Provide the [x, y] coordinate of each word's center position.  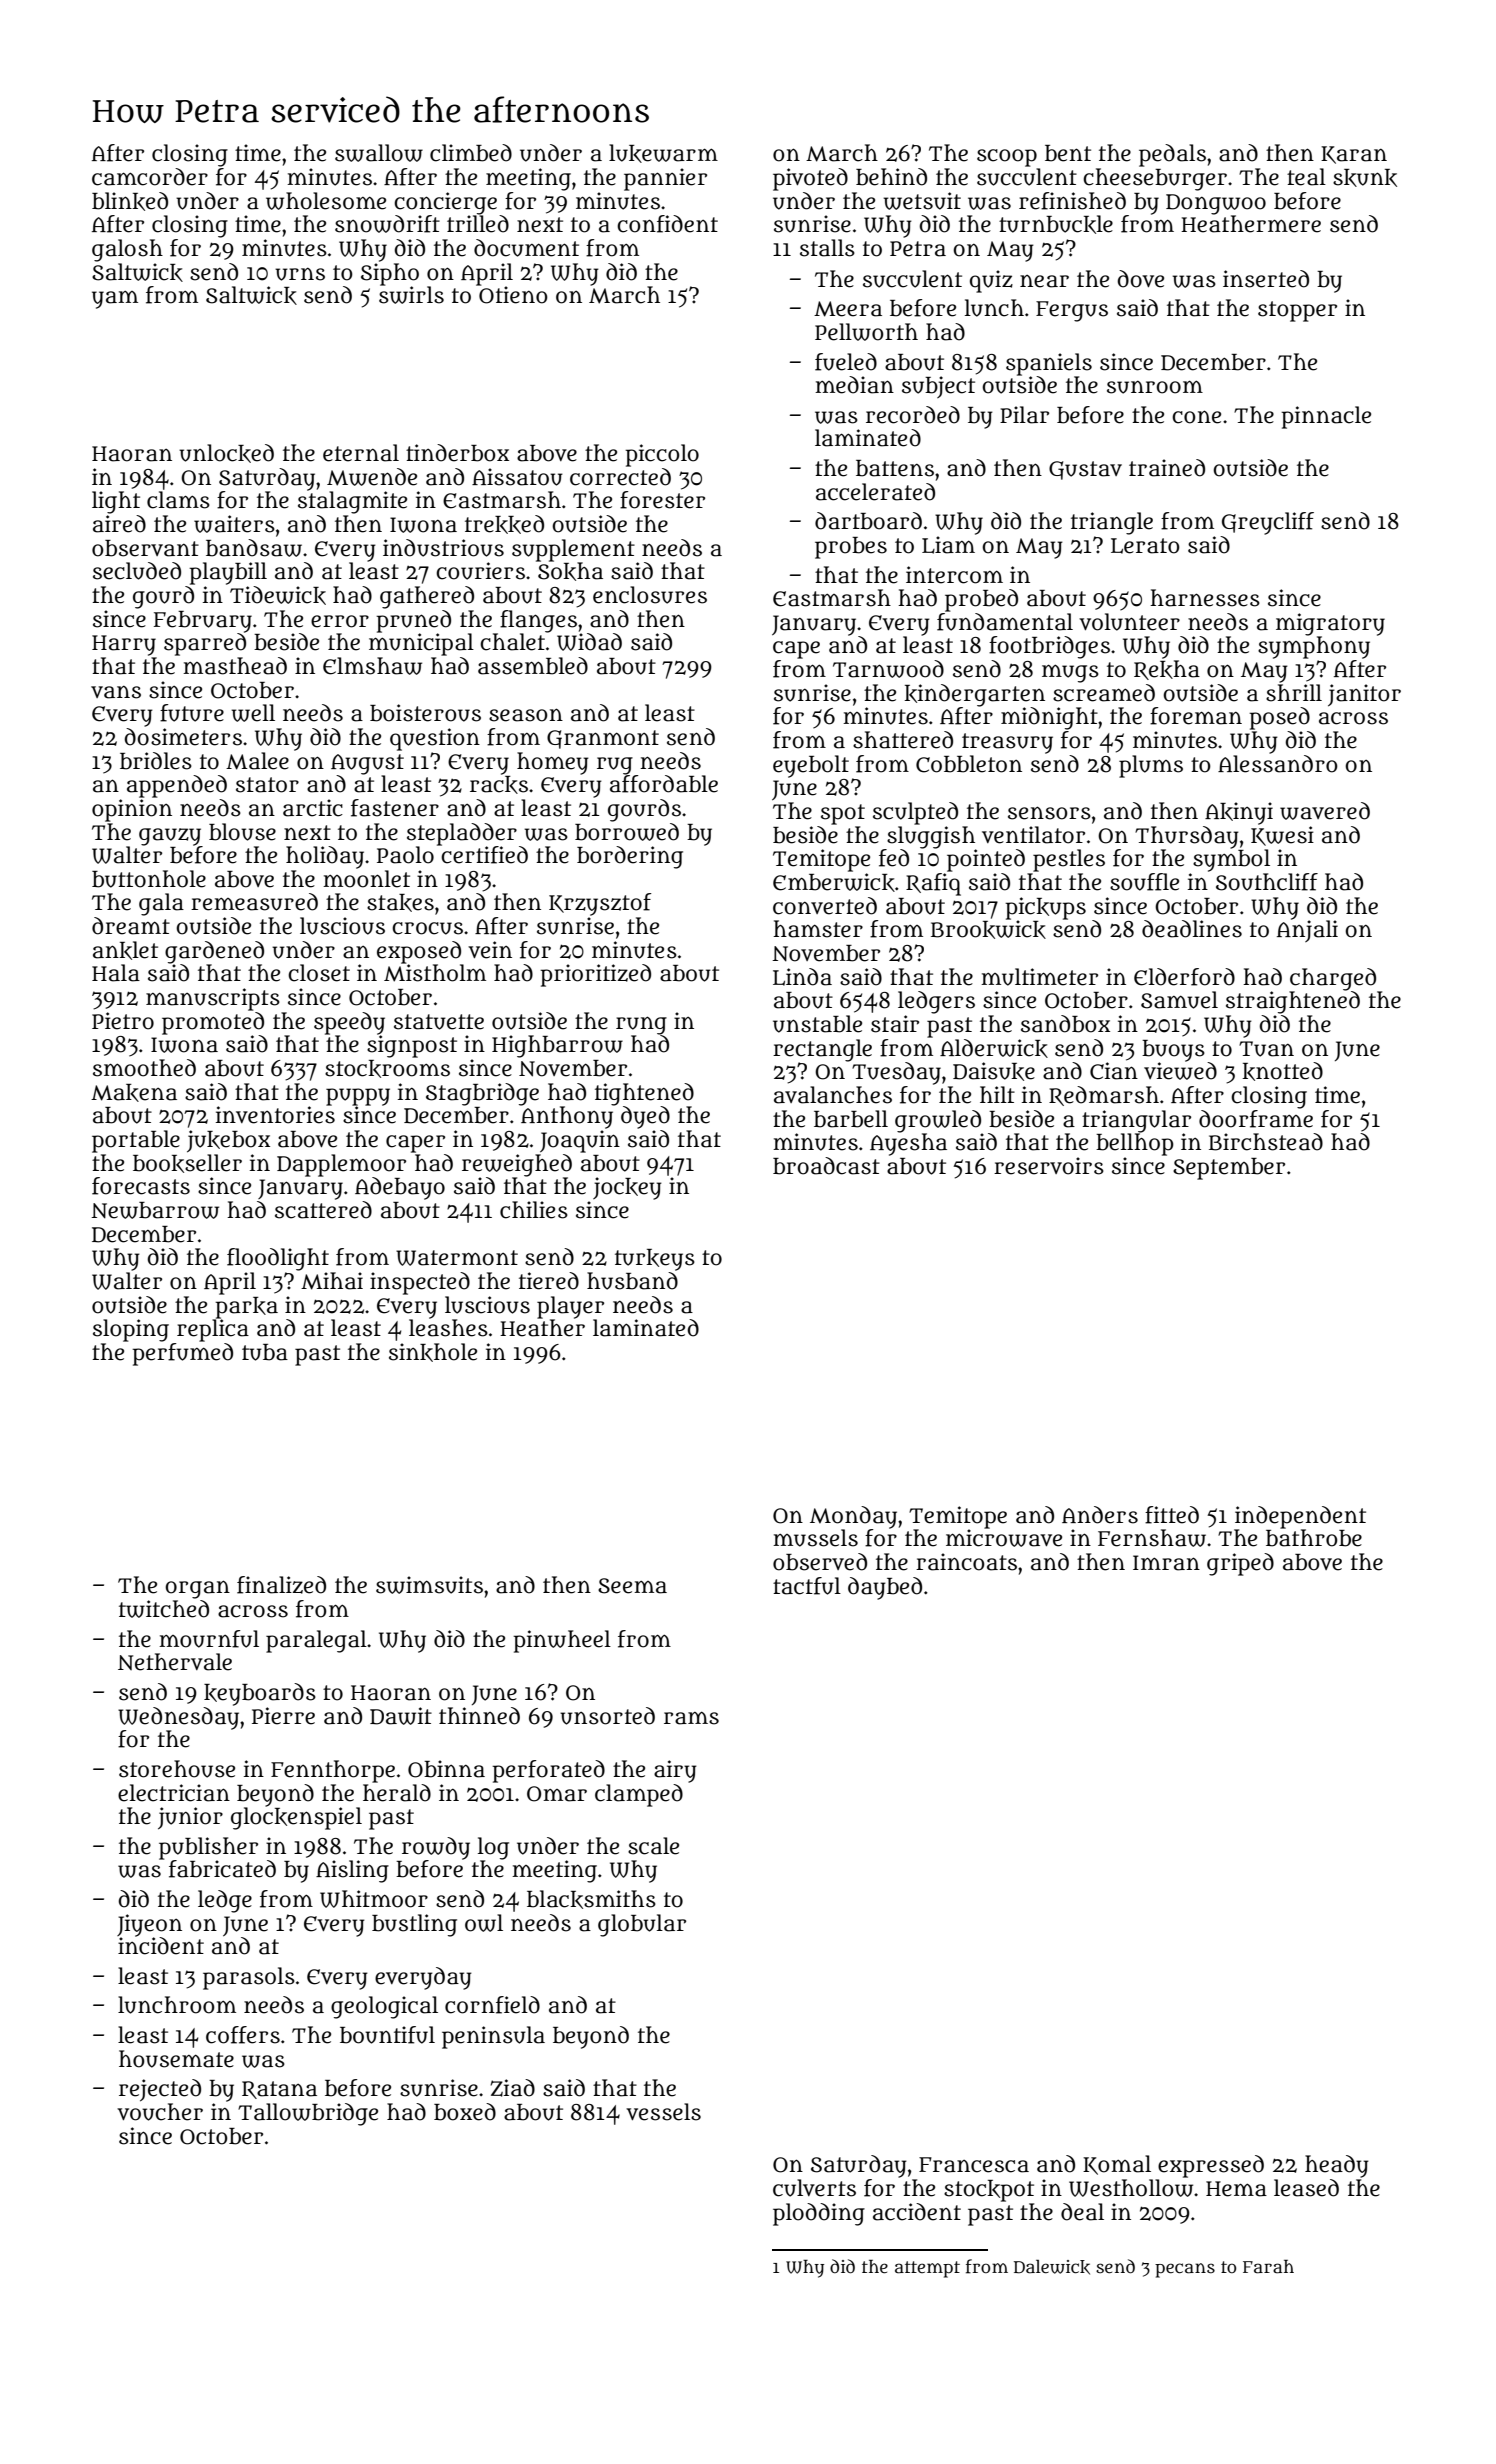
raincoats [966, 1562]
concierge [445, 203]
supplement [573, 550]
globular [642, 1925]
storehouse [177, 1769]
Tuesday [896, 1073]
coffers [243, 2035]
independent [1300, 1517]
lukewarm [663, 153]
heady [1337, 2166]
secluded [137, 571]
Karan [1354, 155]
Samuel [1179, 1000]
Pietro [123, 1021]
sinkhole [433, 1352]
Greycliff [1268, 523]
